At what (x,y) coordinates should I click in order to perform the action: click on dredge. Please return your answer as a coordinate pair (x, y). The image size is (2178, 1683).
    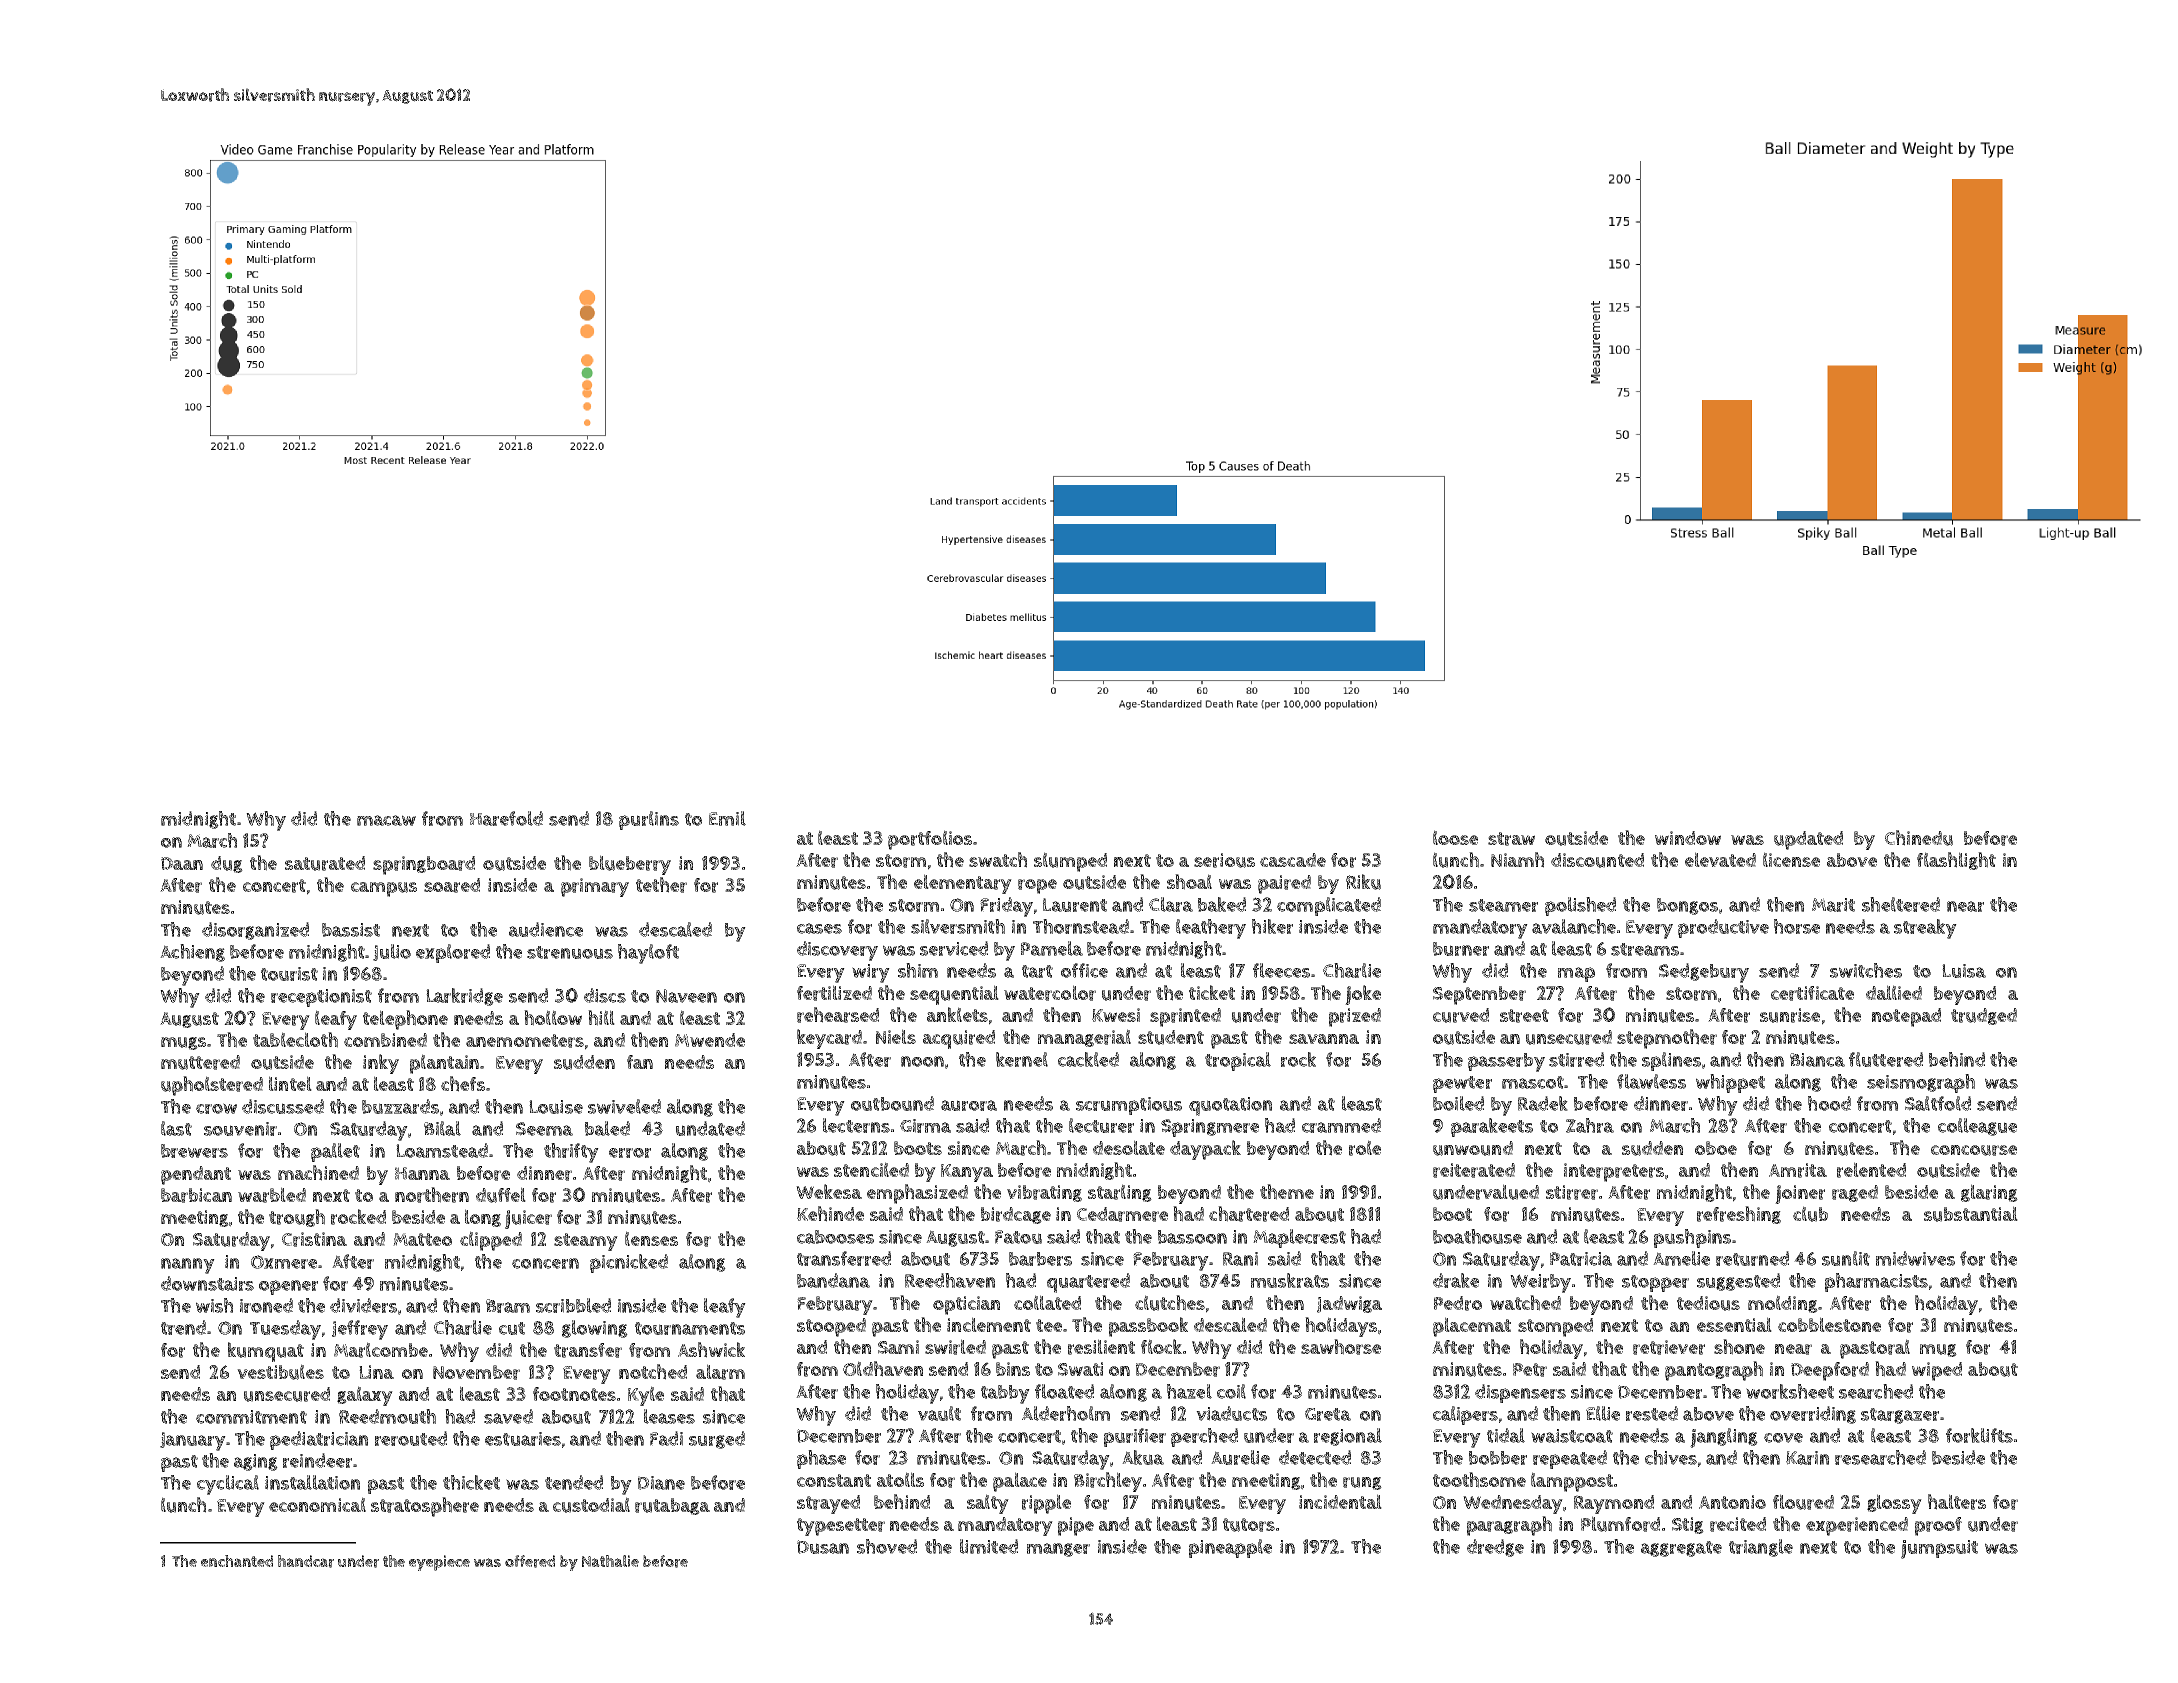
    Looking at the image, I should click on (1495, 1548).
